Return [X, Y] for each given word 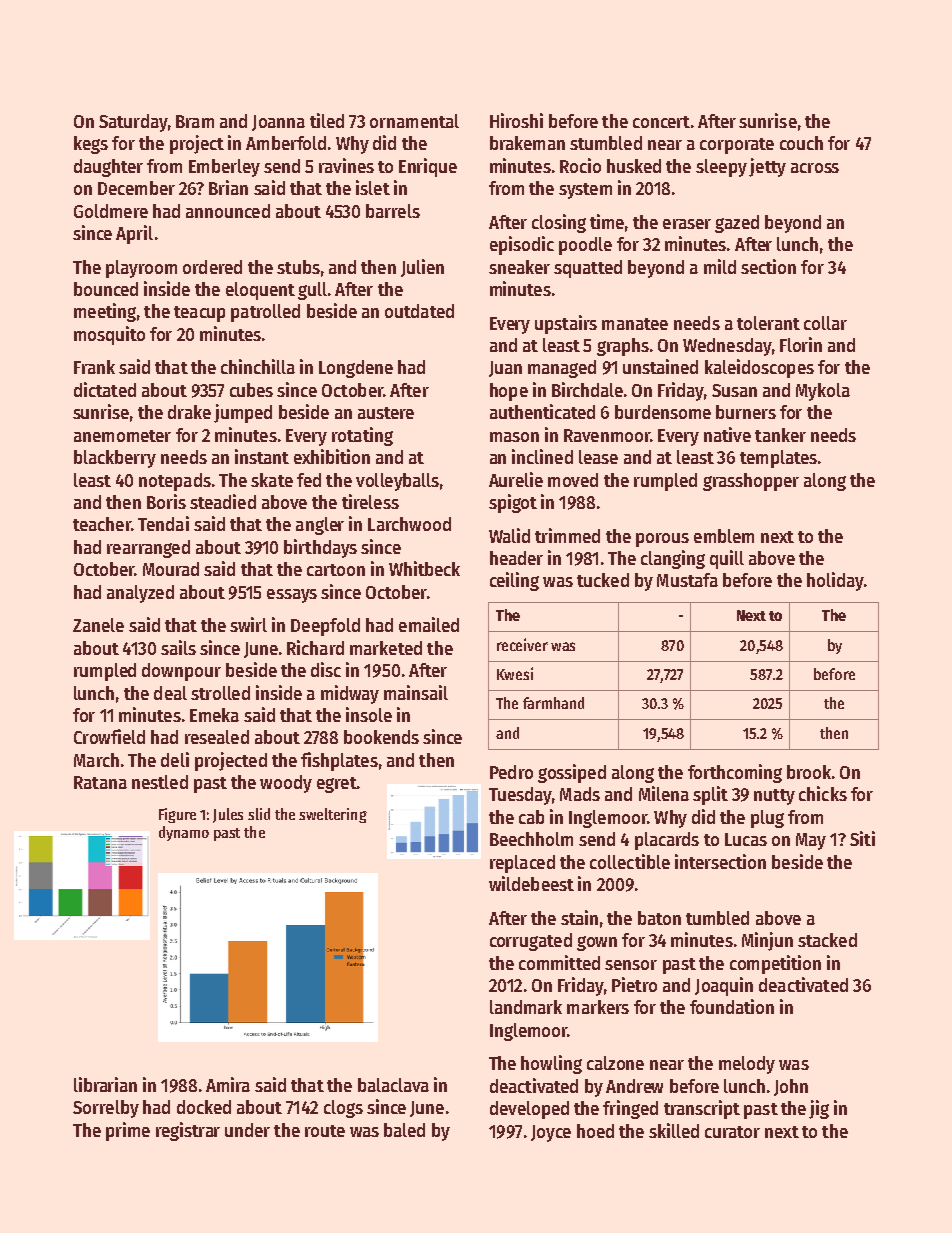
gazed [737, 224]
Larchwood [409, 524]
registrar [188, 1131]
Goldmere [111, 211]
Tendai [163, 523]
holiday [835, 581]
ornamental [414, 121]
